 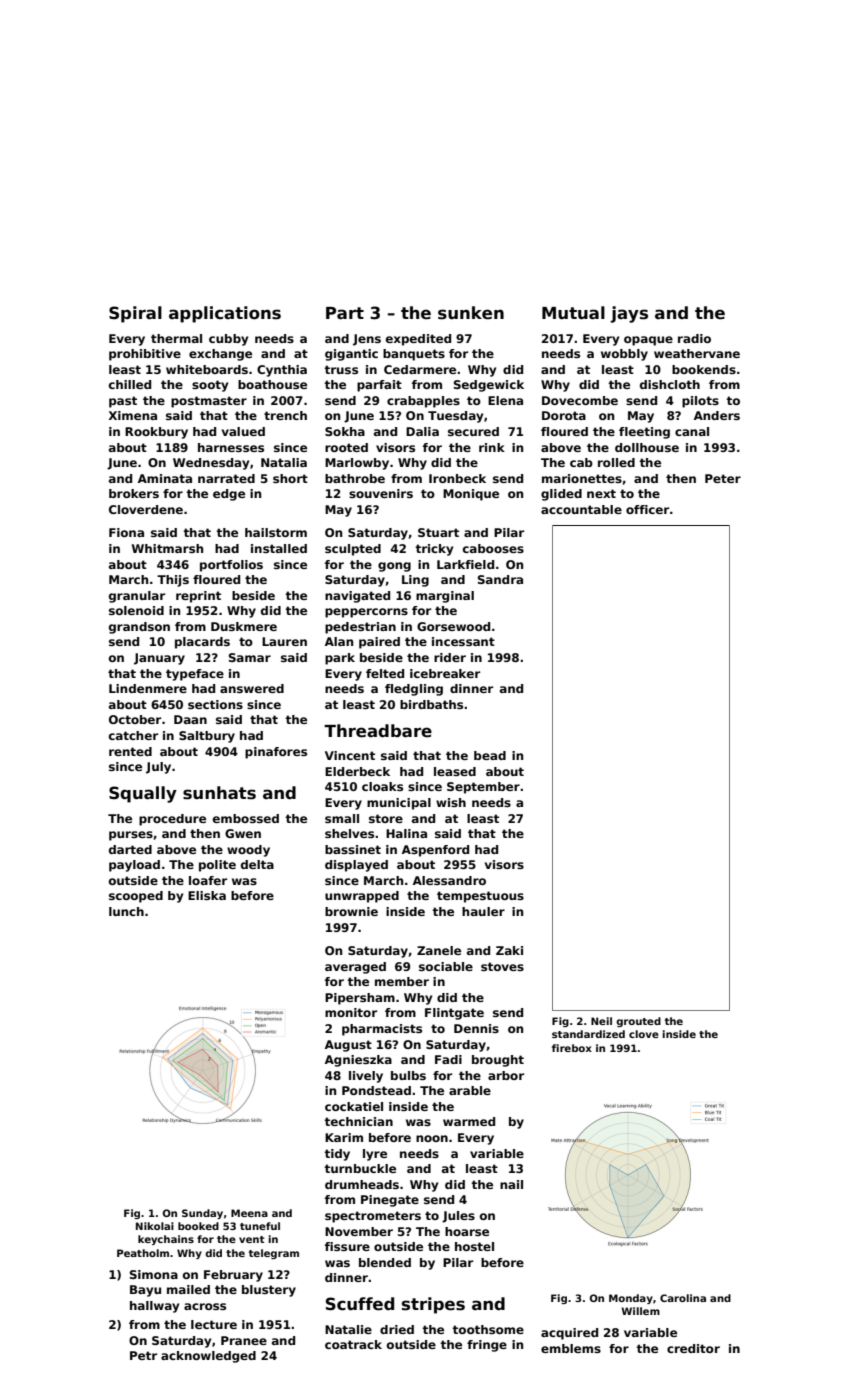 What do you see at coordinates (143, 1355) in the document?
I see `Petr` at bounding box center [143, 1355].
